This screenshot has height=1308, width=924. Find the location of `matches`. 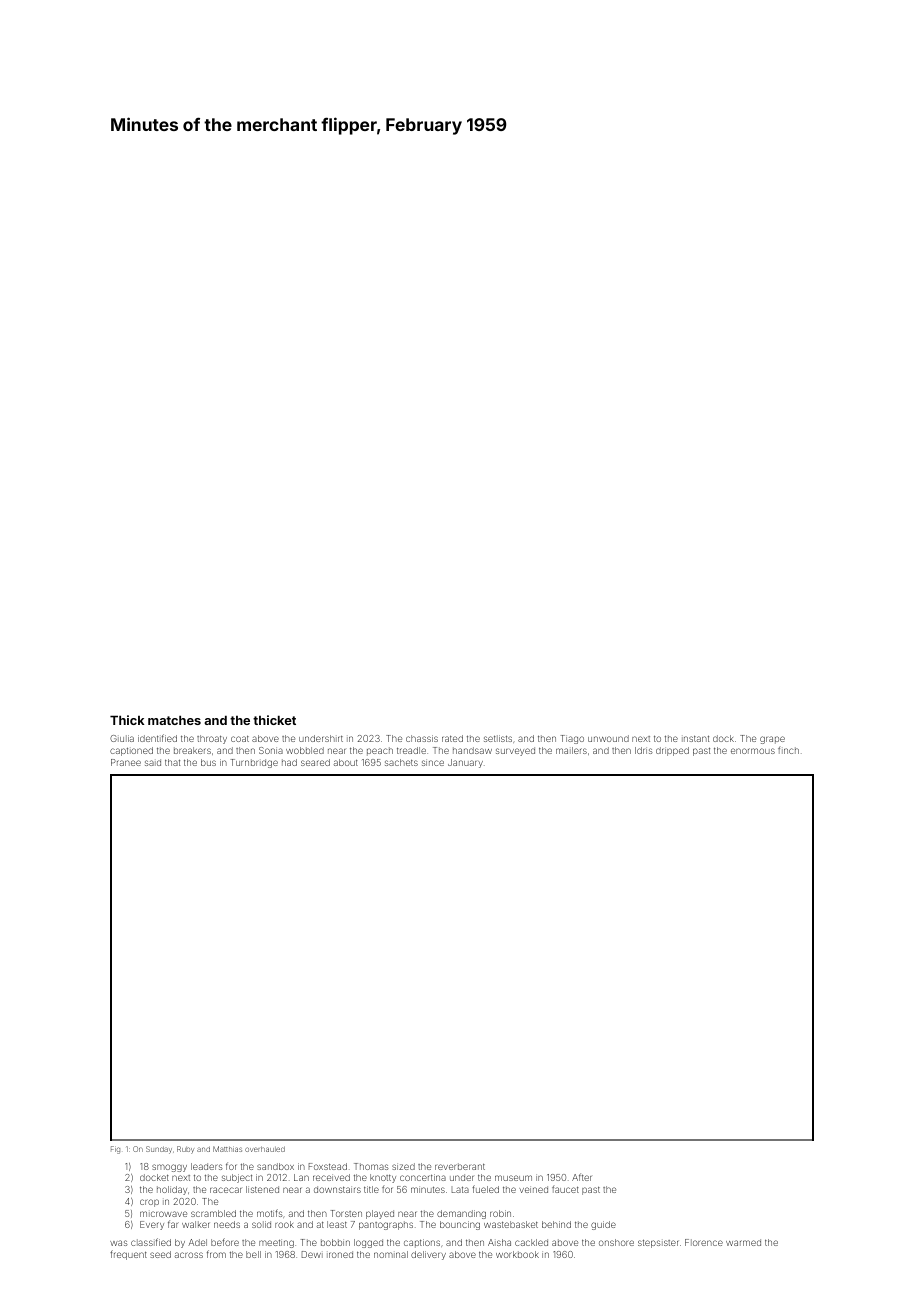

matches is located at coordinates (174, 720).
